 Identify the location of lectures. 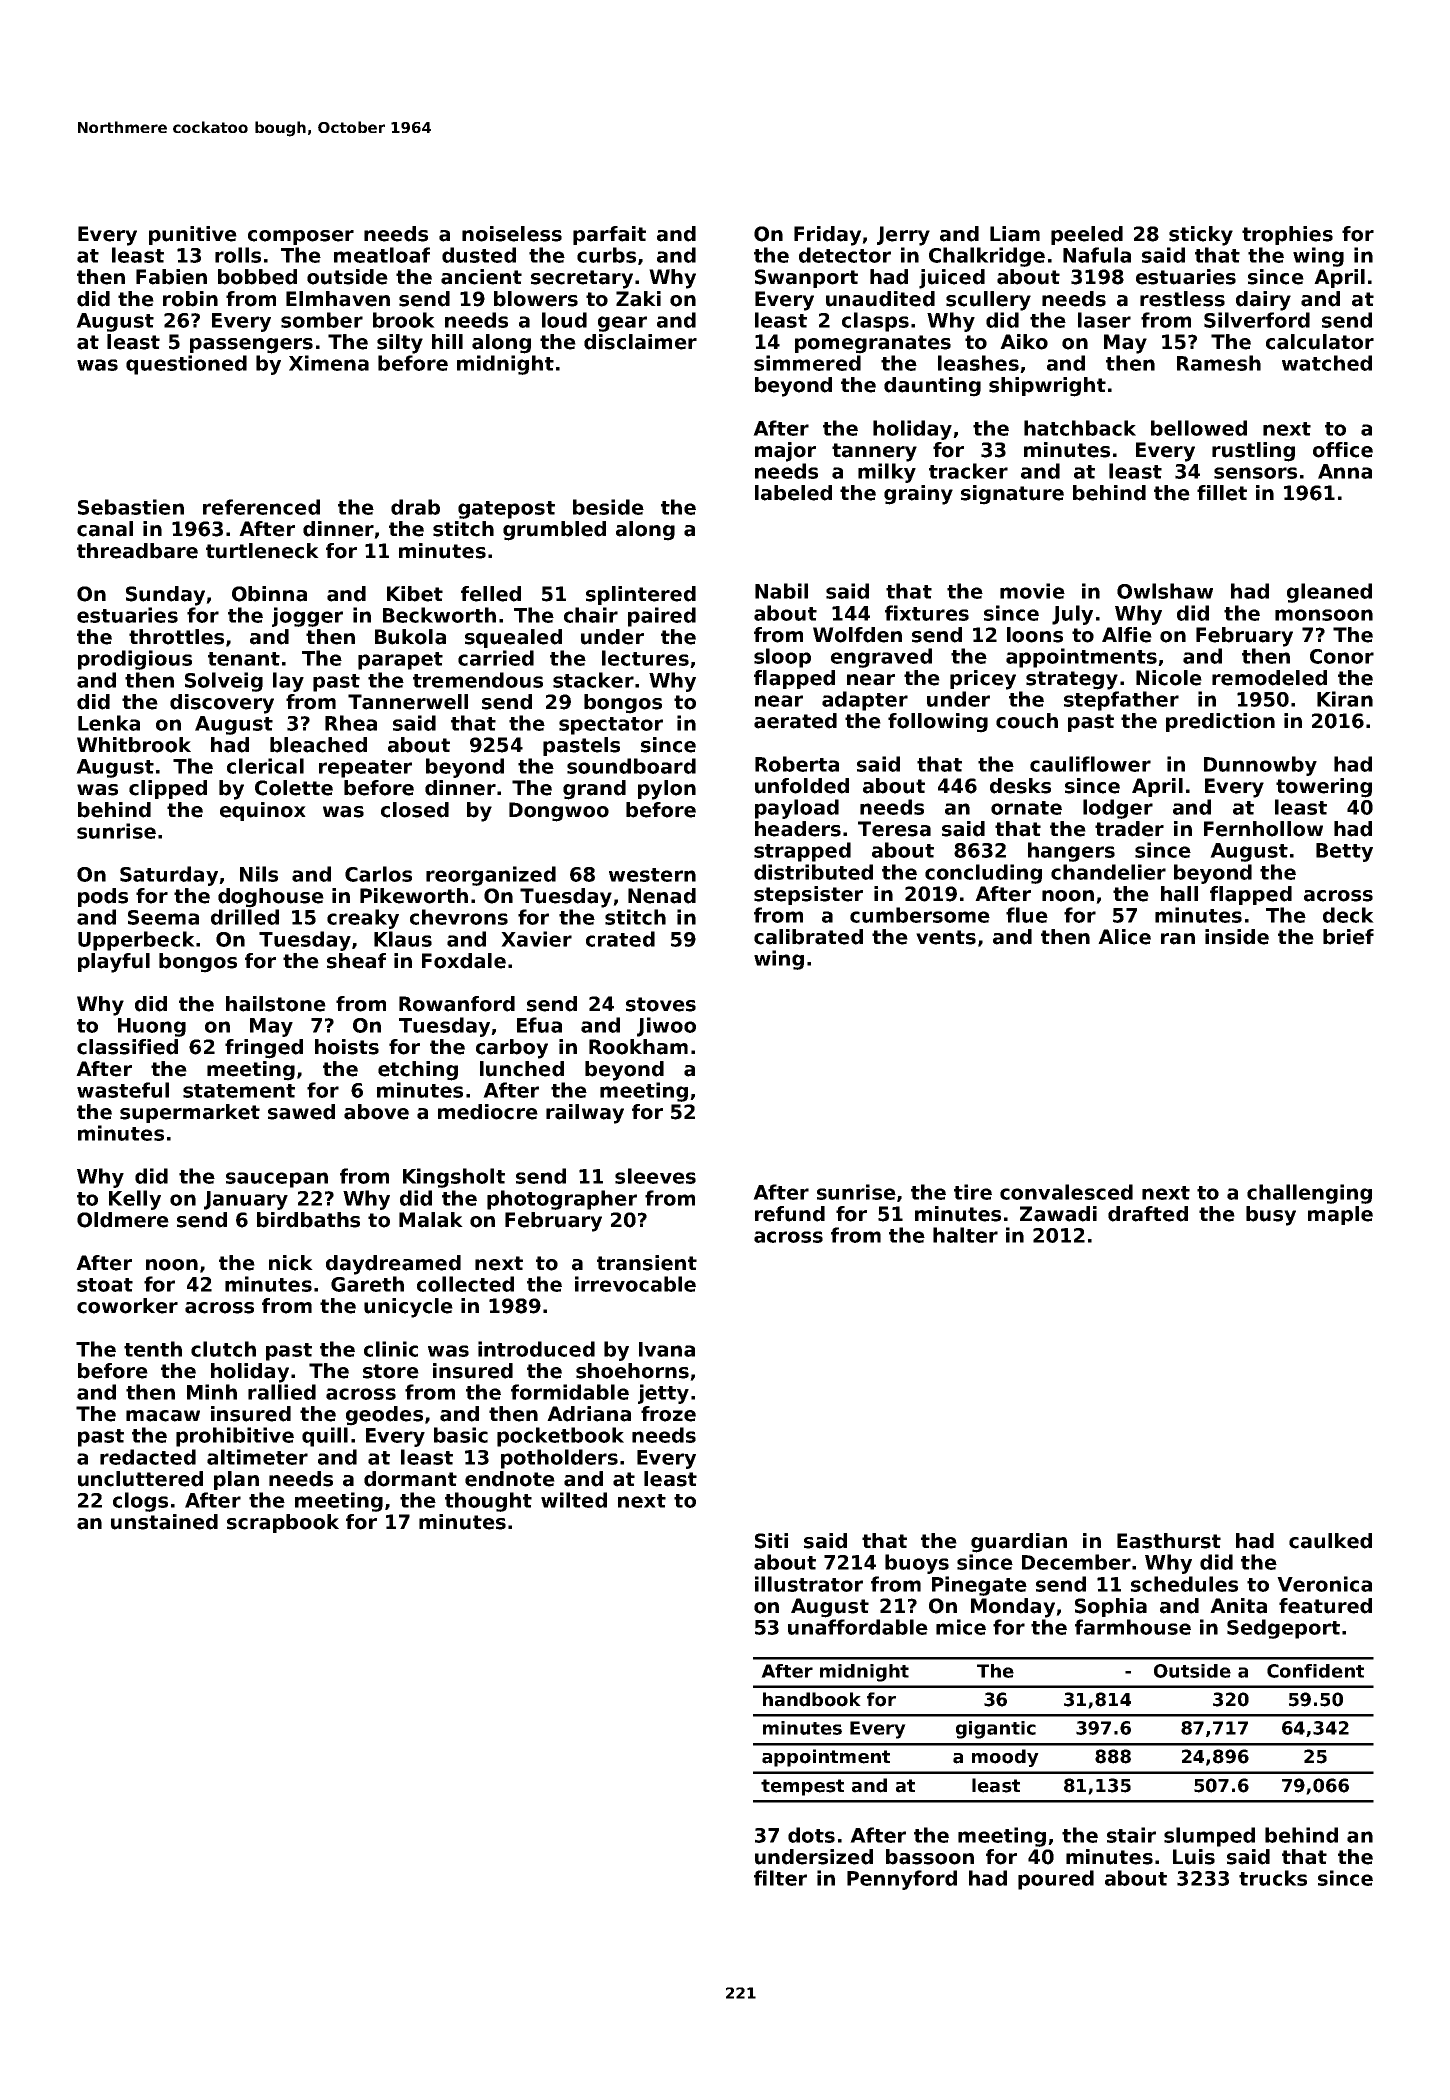
(645, 658).
